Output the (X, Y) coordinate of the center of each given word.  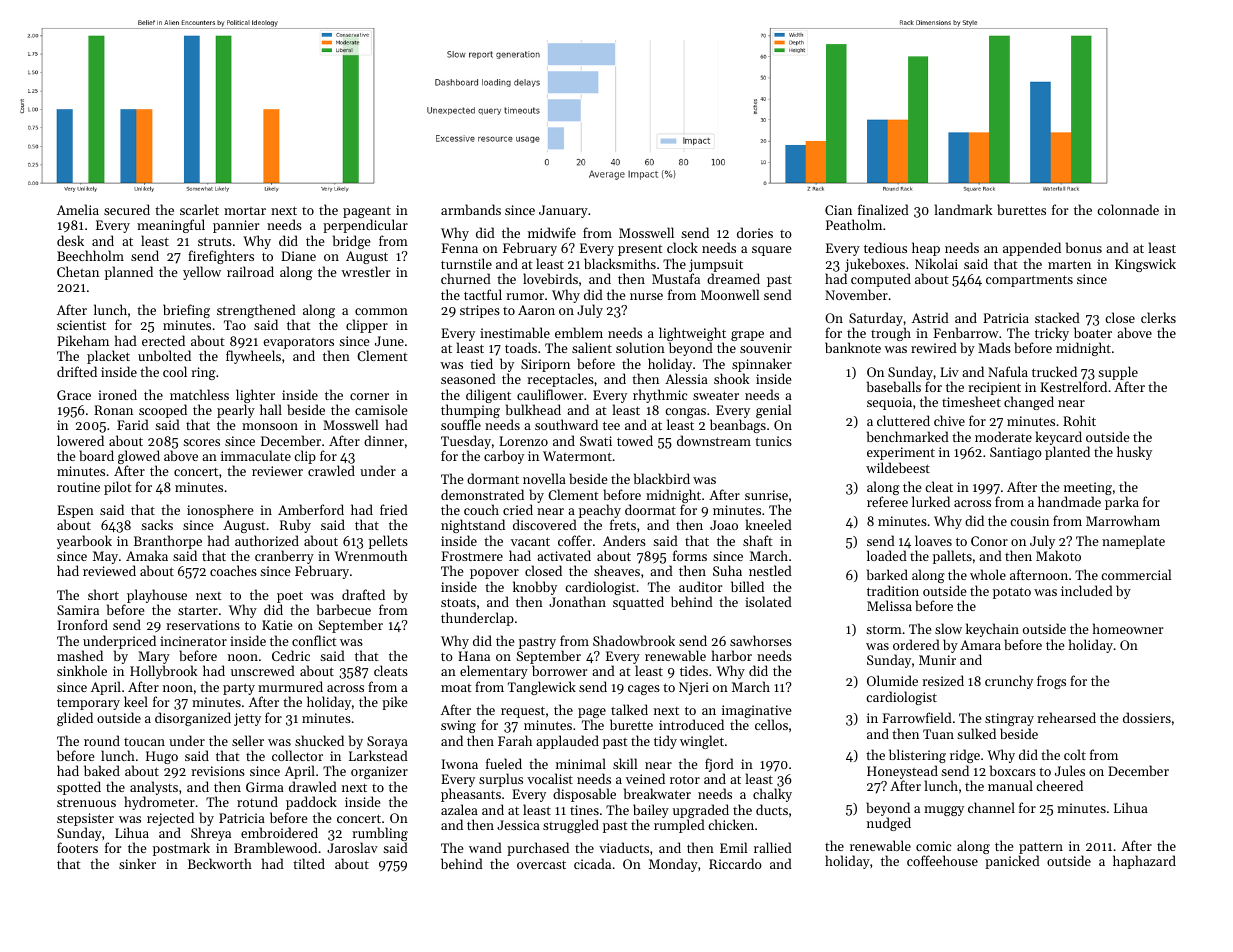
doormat (650, 509)
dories (755, 232)
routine (78, 487)
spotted (79, 788)
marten (1069, 264)
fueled (504, 763)
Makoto (1058, 555)
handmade (1069, 501)
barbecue (344, 609)
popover (494, 574)
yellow (202, 273)
